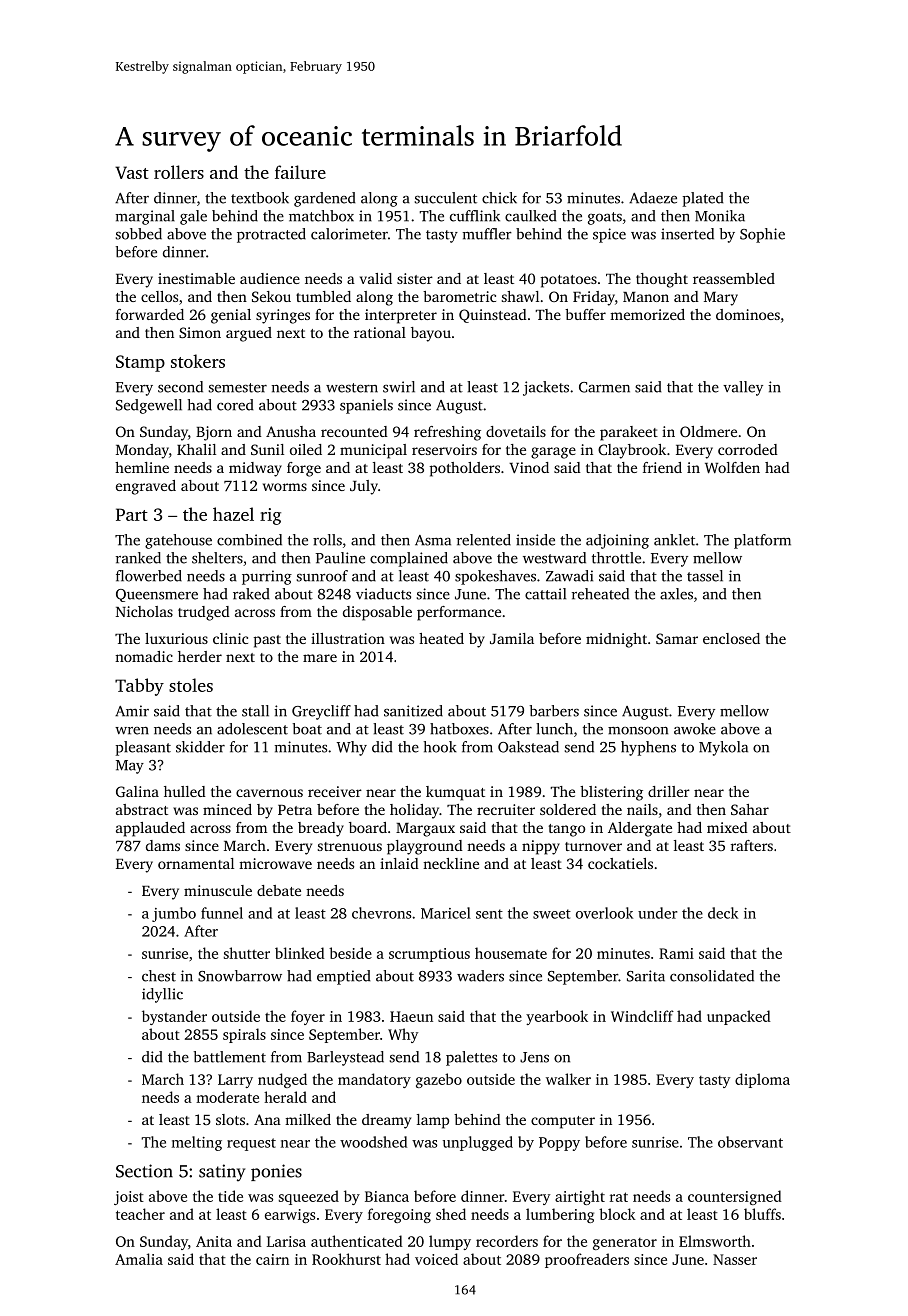 The width and height of the page is (908, 1316). Describe the element at coordinates (144, 656) in the page. I see `nomadic` at that location.
